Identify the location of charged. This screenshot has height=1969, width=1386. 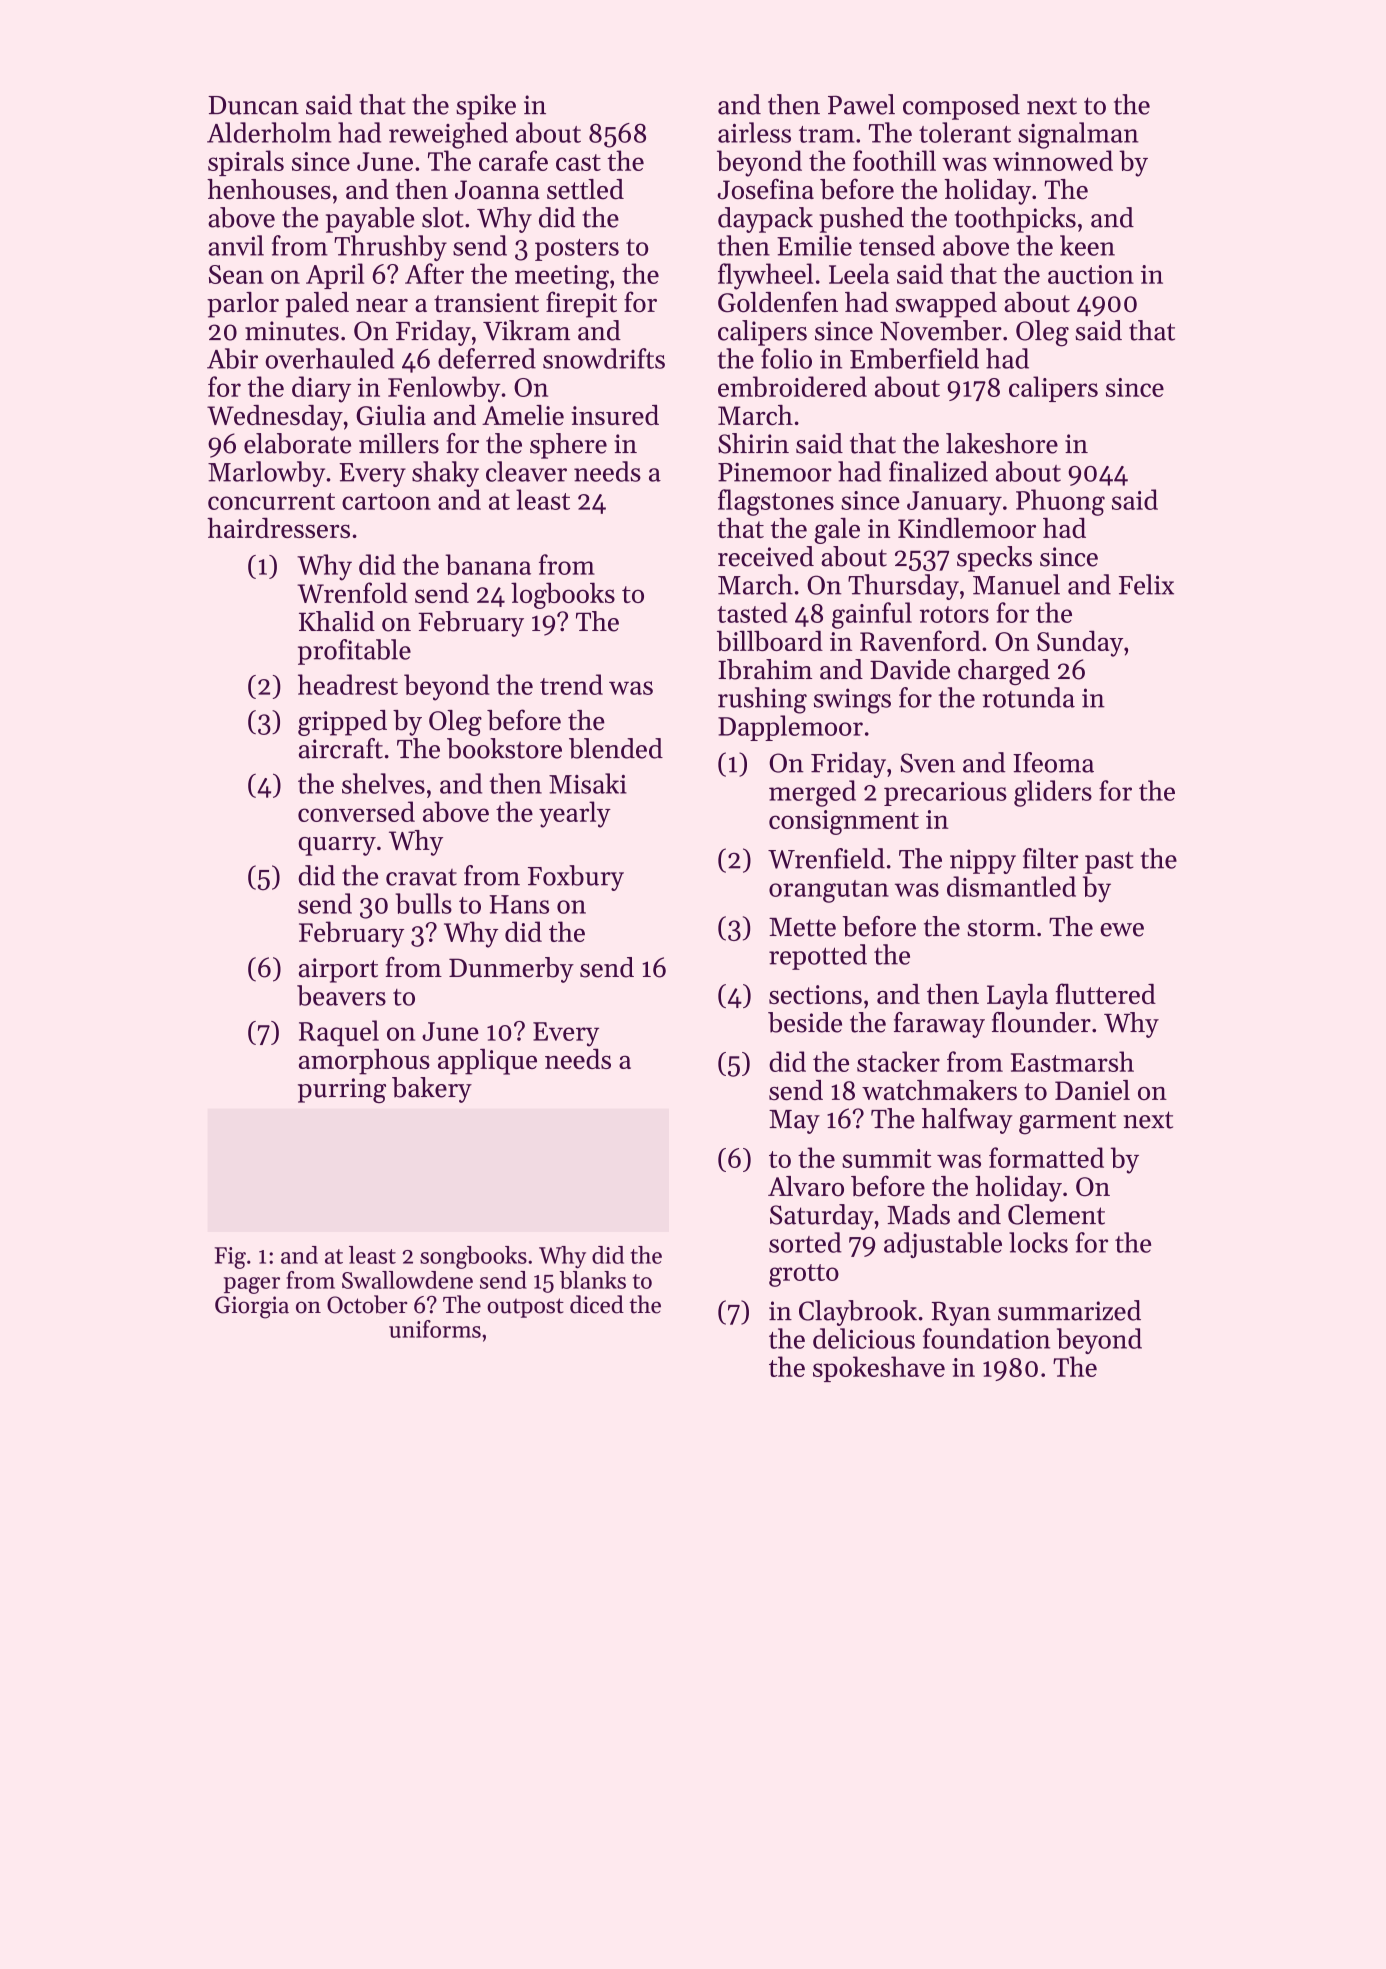
(1004, 672).
